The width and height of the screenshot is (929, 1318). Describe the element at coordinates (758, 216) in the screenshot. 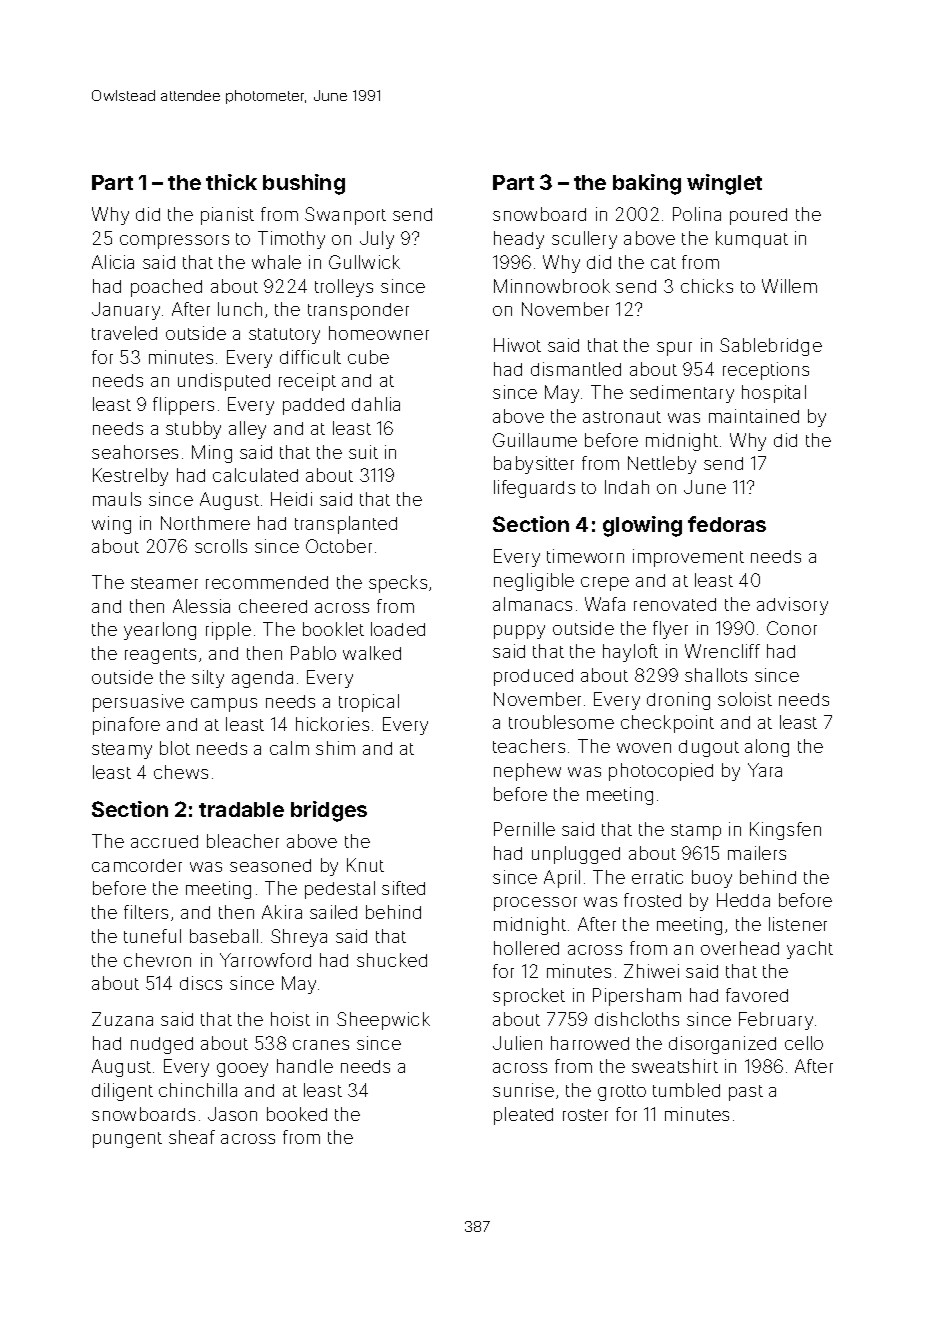

I see `poured` at that location.
